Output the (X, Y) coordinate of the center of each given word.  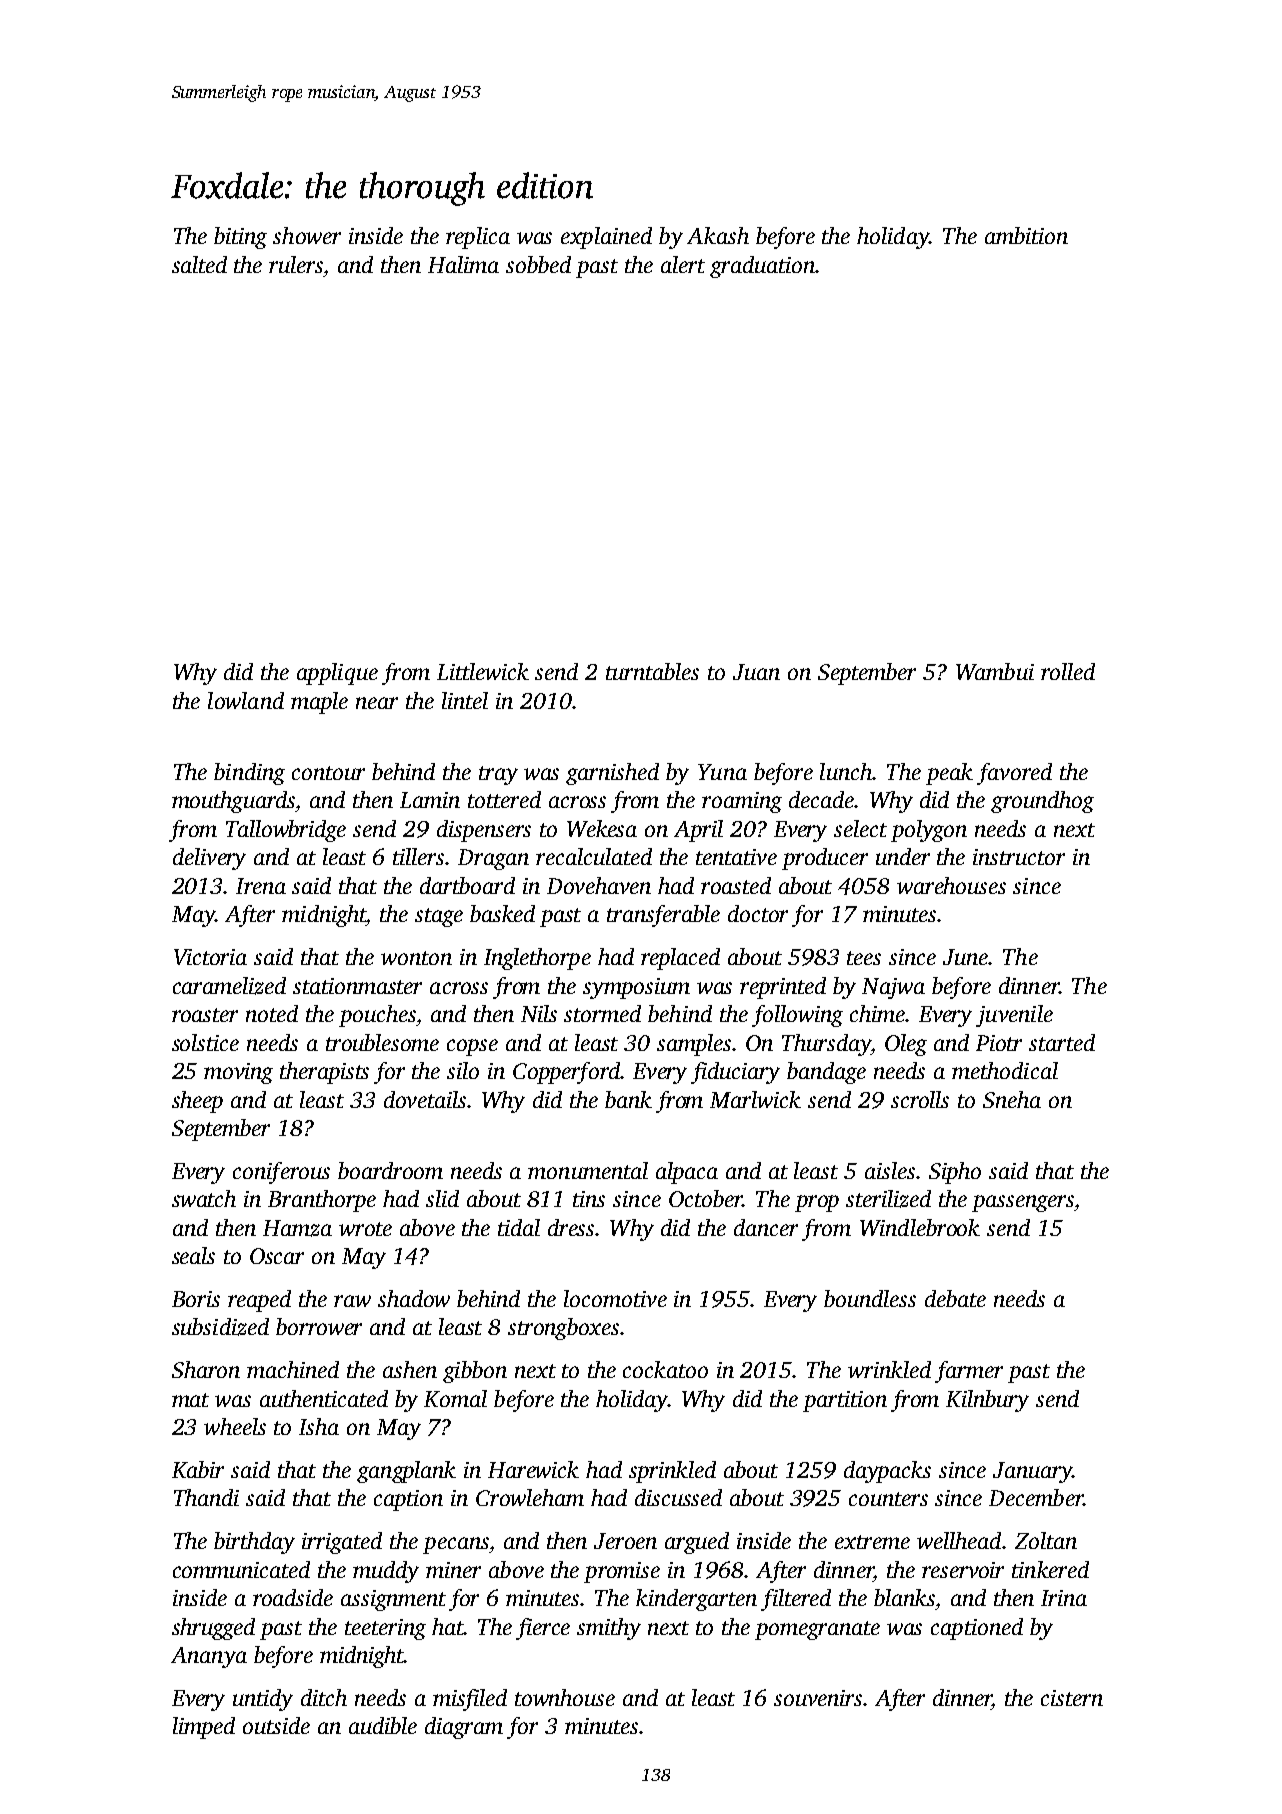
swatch (204, 1198)
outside (276, 1725)
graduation (762, 267)
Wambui (995, 671)
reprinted (783, 988)
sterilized (888, 1199)
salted (199, 264)
